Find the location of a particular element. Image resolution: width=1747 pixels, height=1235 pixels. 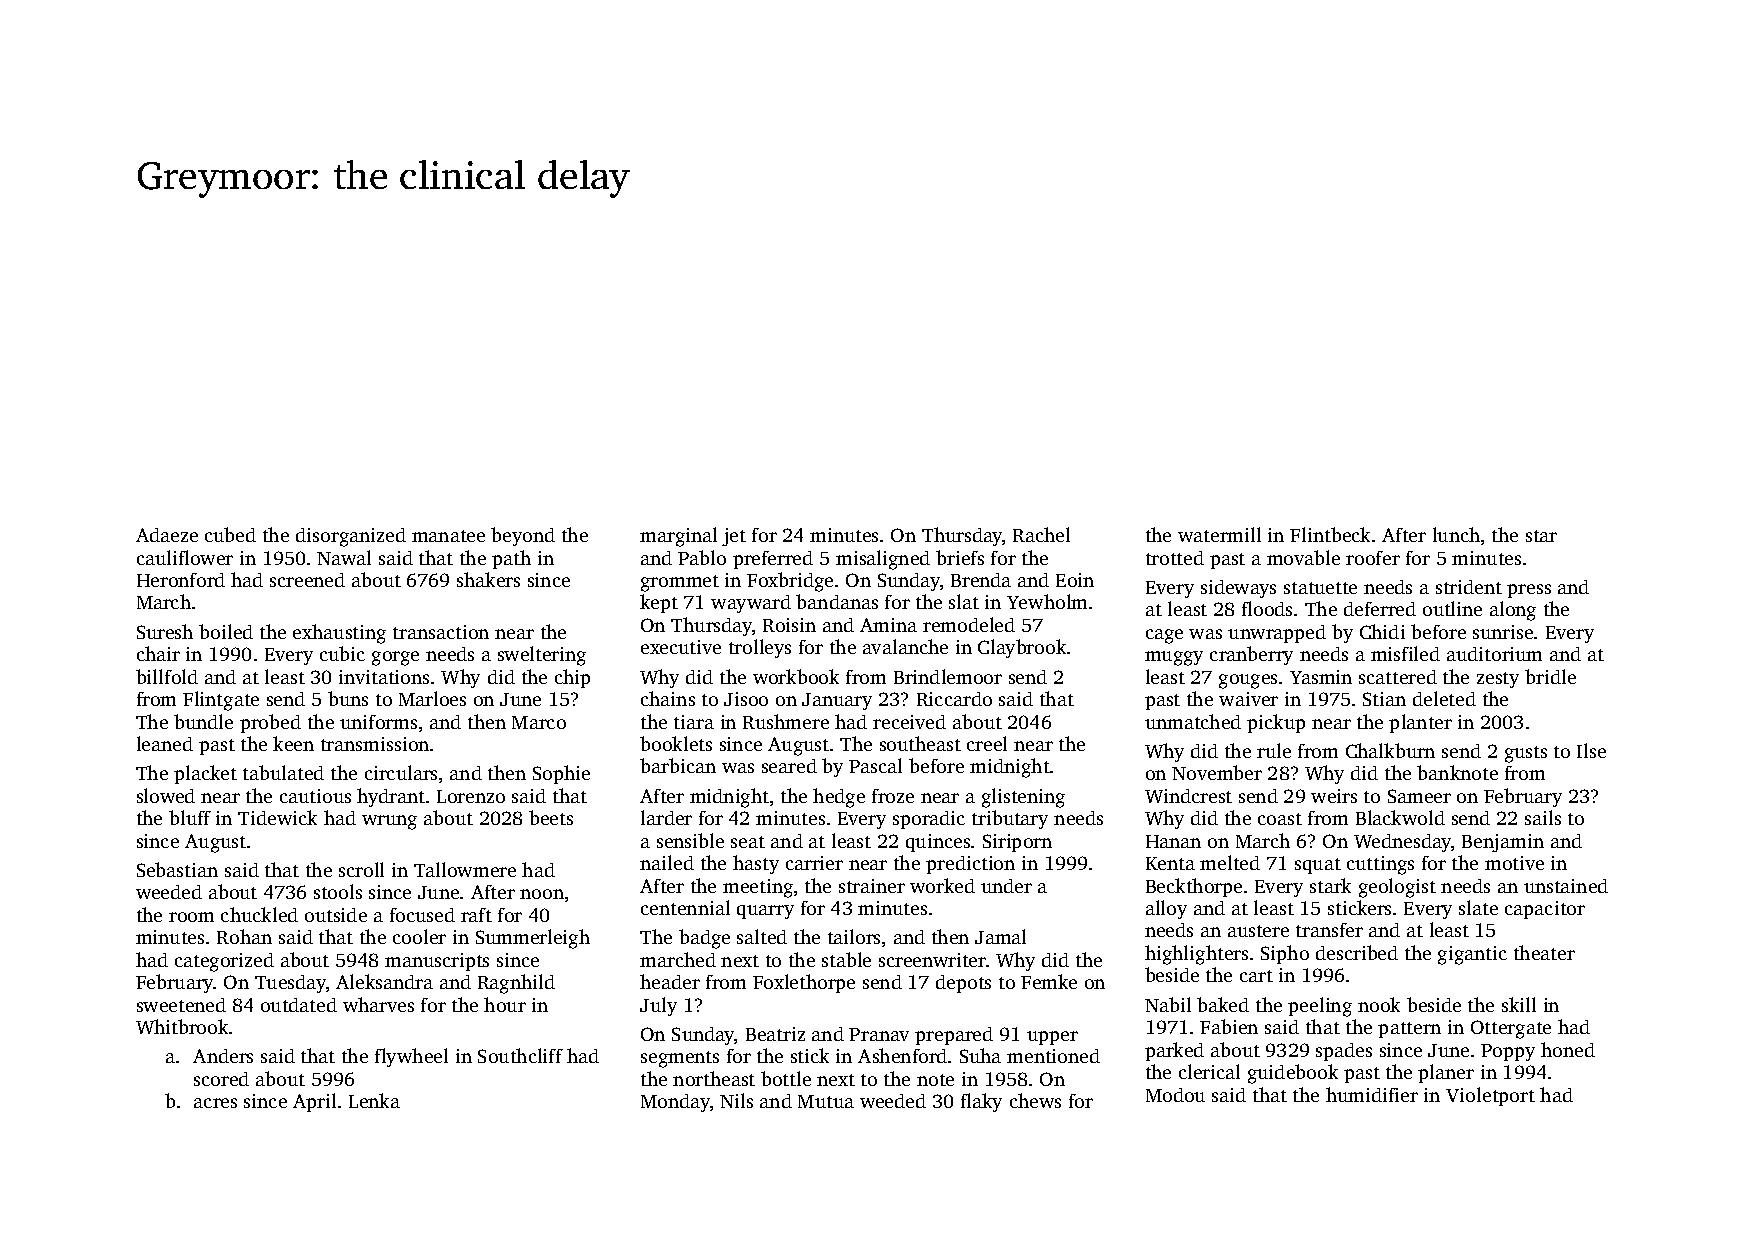

noon is located at coordinates (542, 894).
